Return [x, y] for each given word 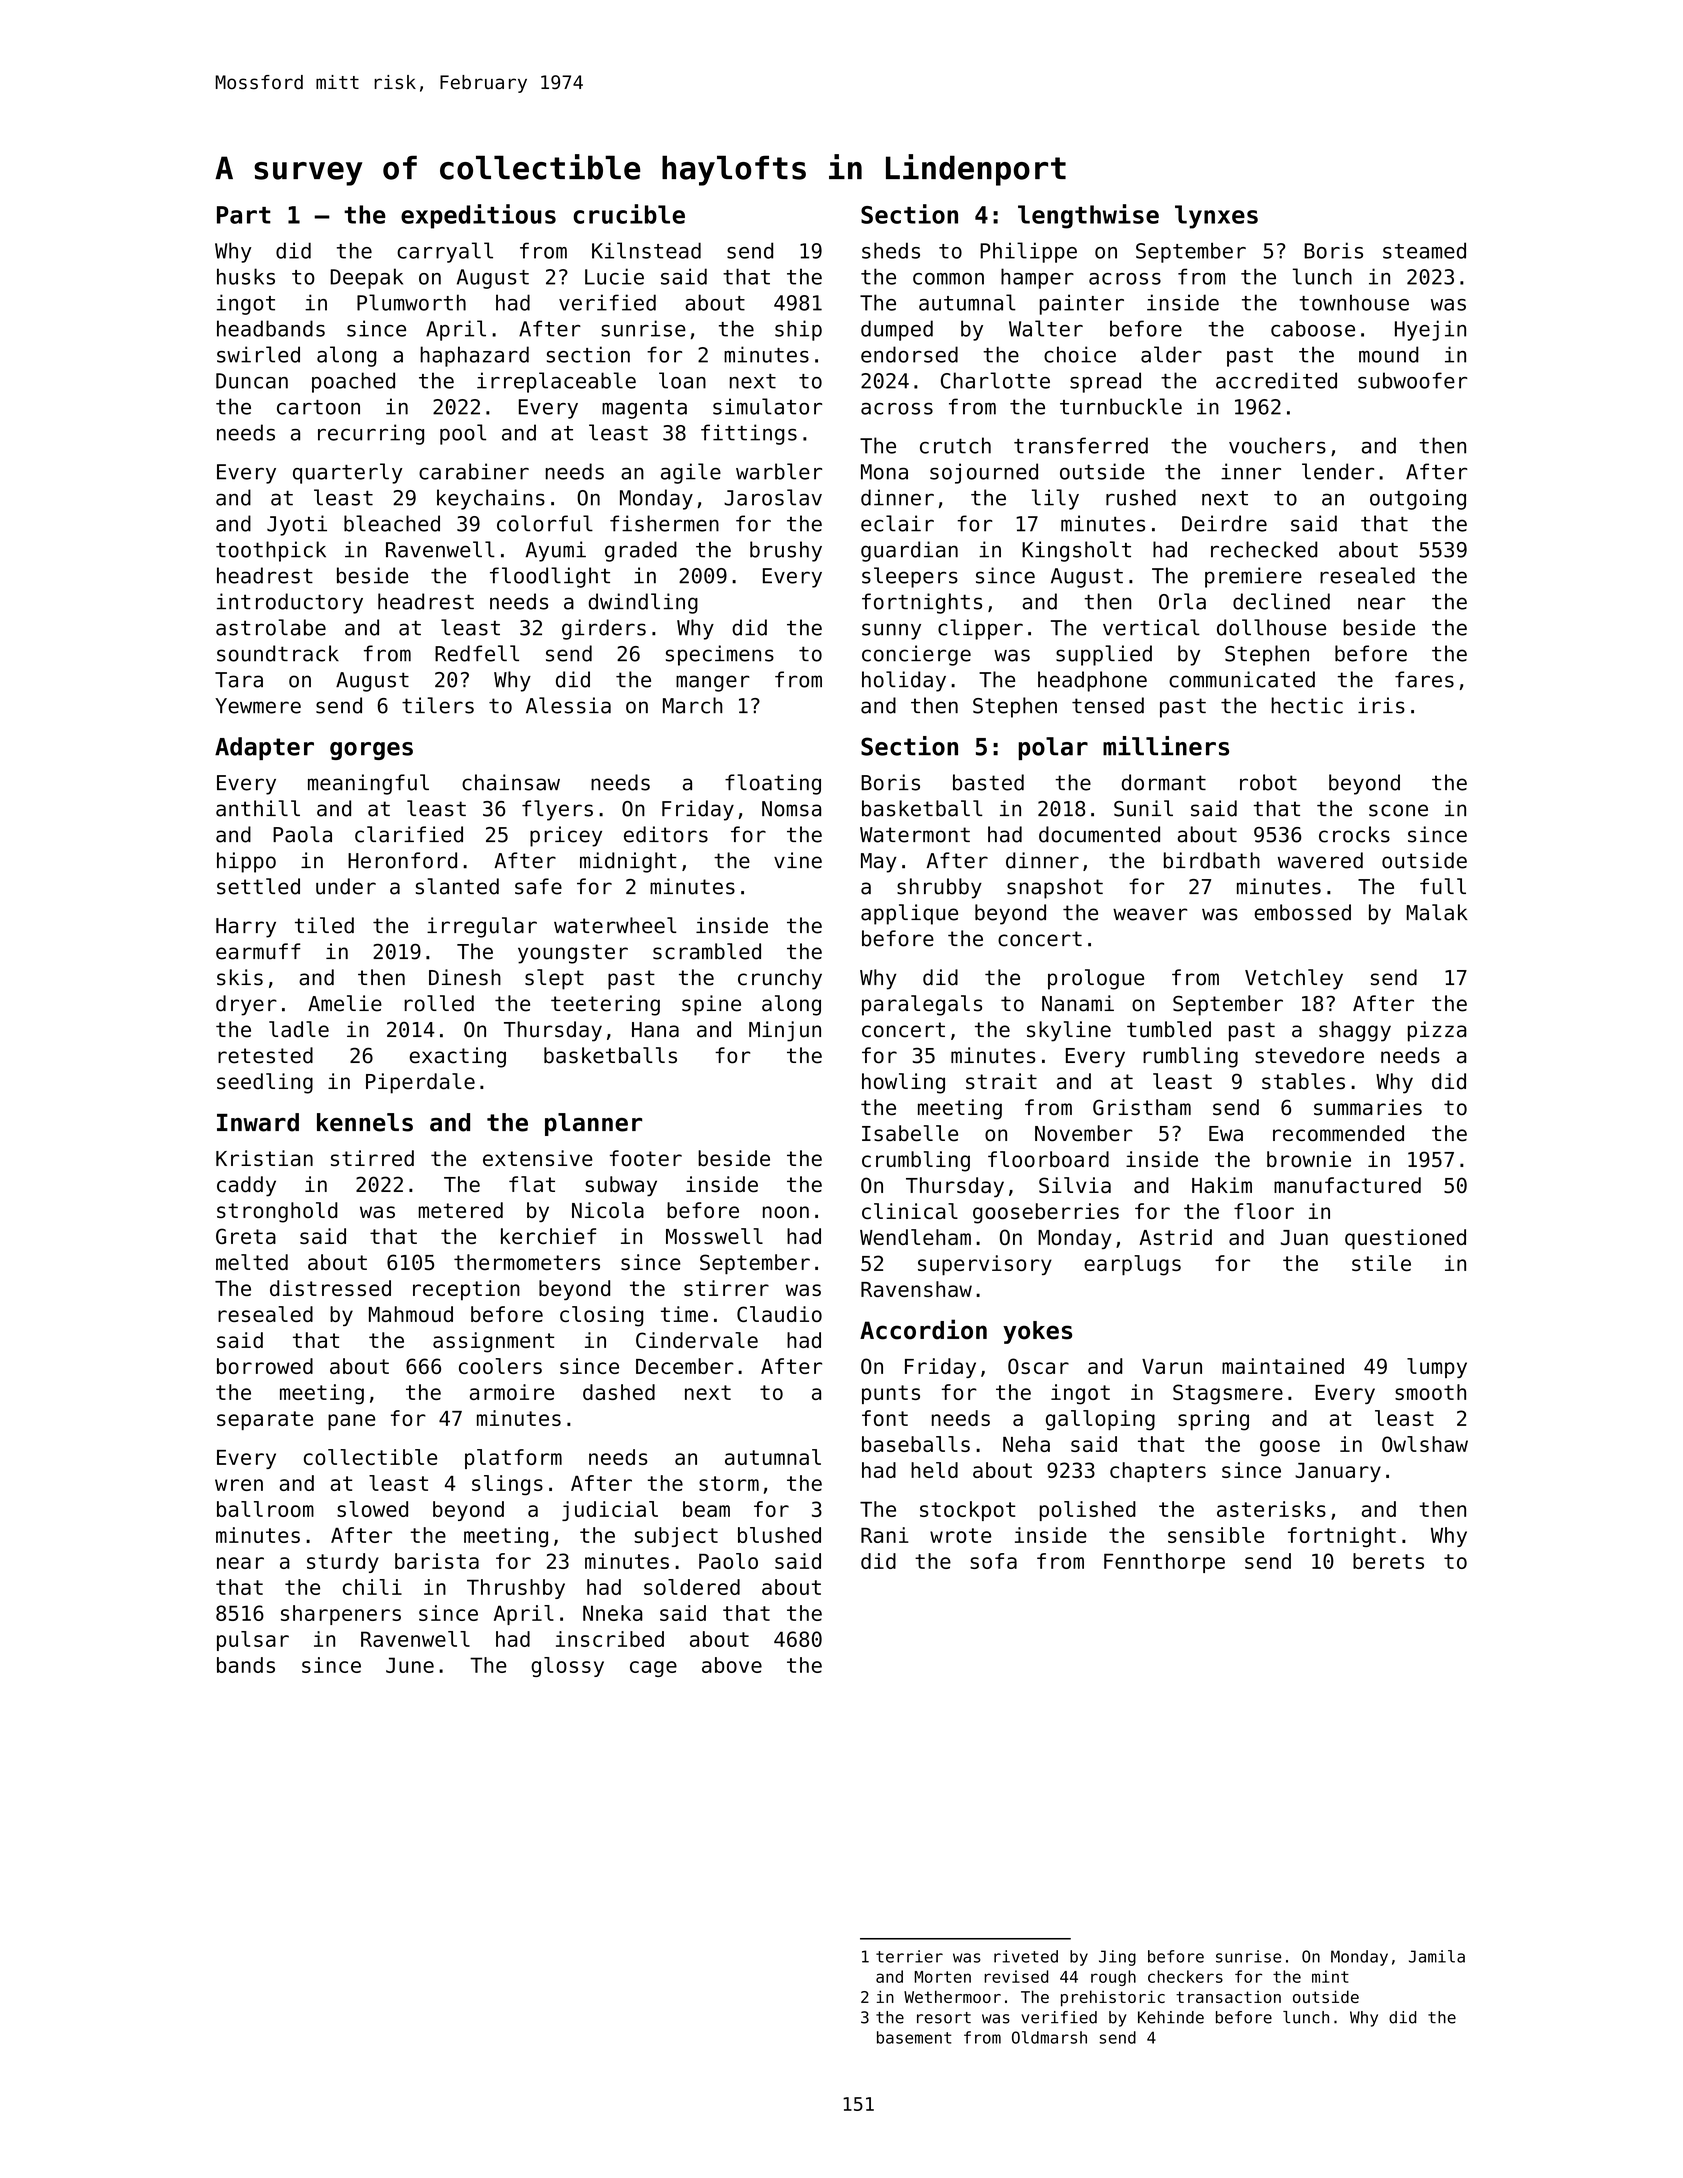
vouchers [1277, 445]
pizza [1437, 1031]
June [410, 1665]
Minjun [785, 1031]
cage [653, 1669]
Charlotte [995, 380]
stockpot [967, 1511]
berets [1388, 1561]
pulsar [253, 1641]
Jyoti [297, 525]
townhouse [1354, 302]
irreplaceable [556, 382]
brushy [786, 551]
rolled [439, 1003]
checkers [1185, 1976]
